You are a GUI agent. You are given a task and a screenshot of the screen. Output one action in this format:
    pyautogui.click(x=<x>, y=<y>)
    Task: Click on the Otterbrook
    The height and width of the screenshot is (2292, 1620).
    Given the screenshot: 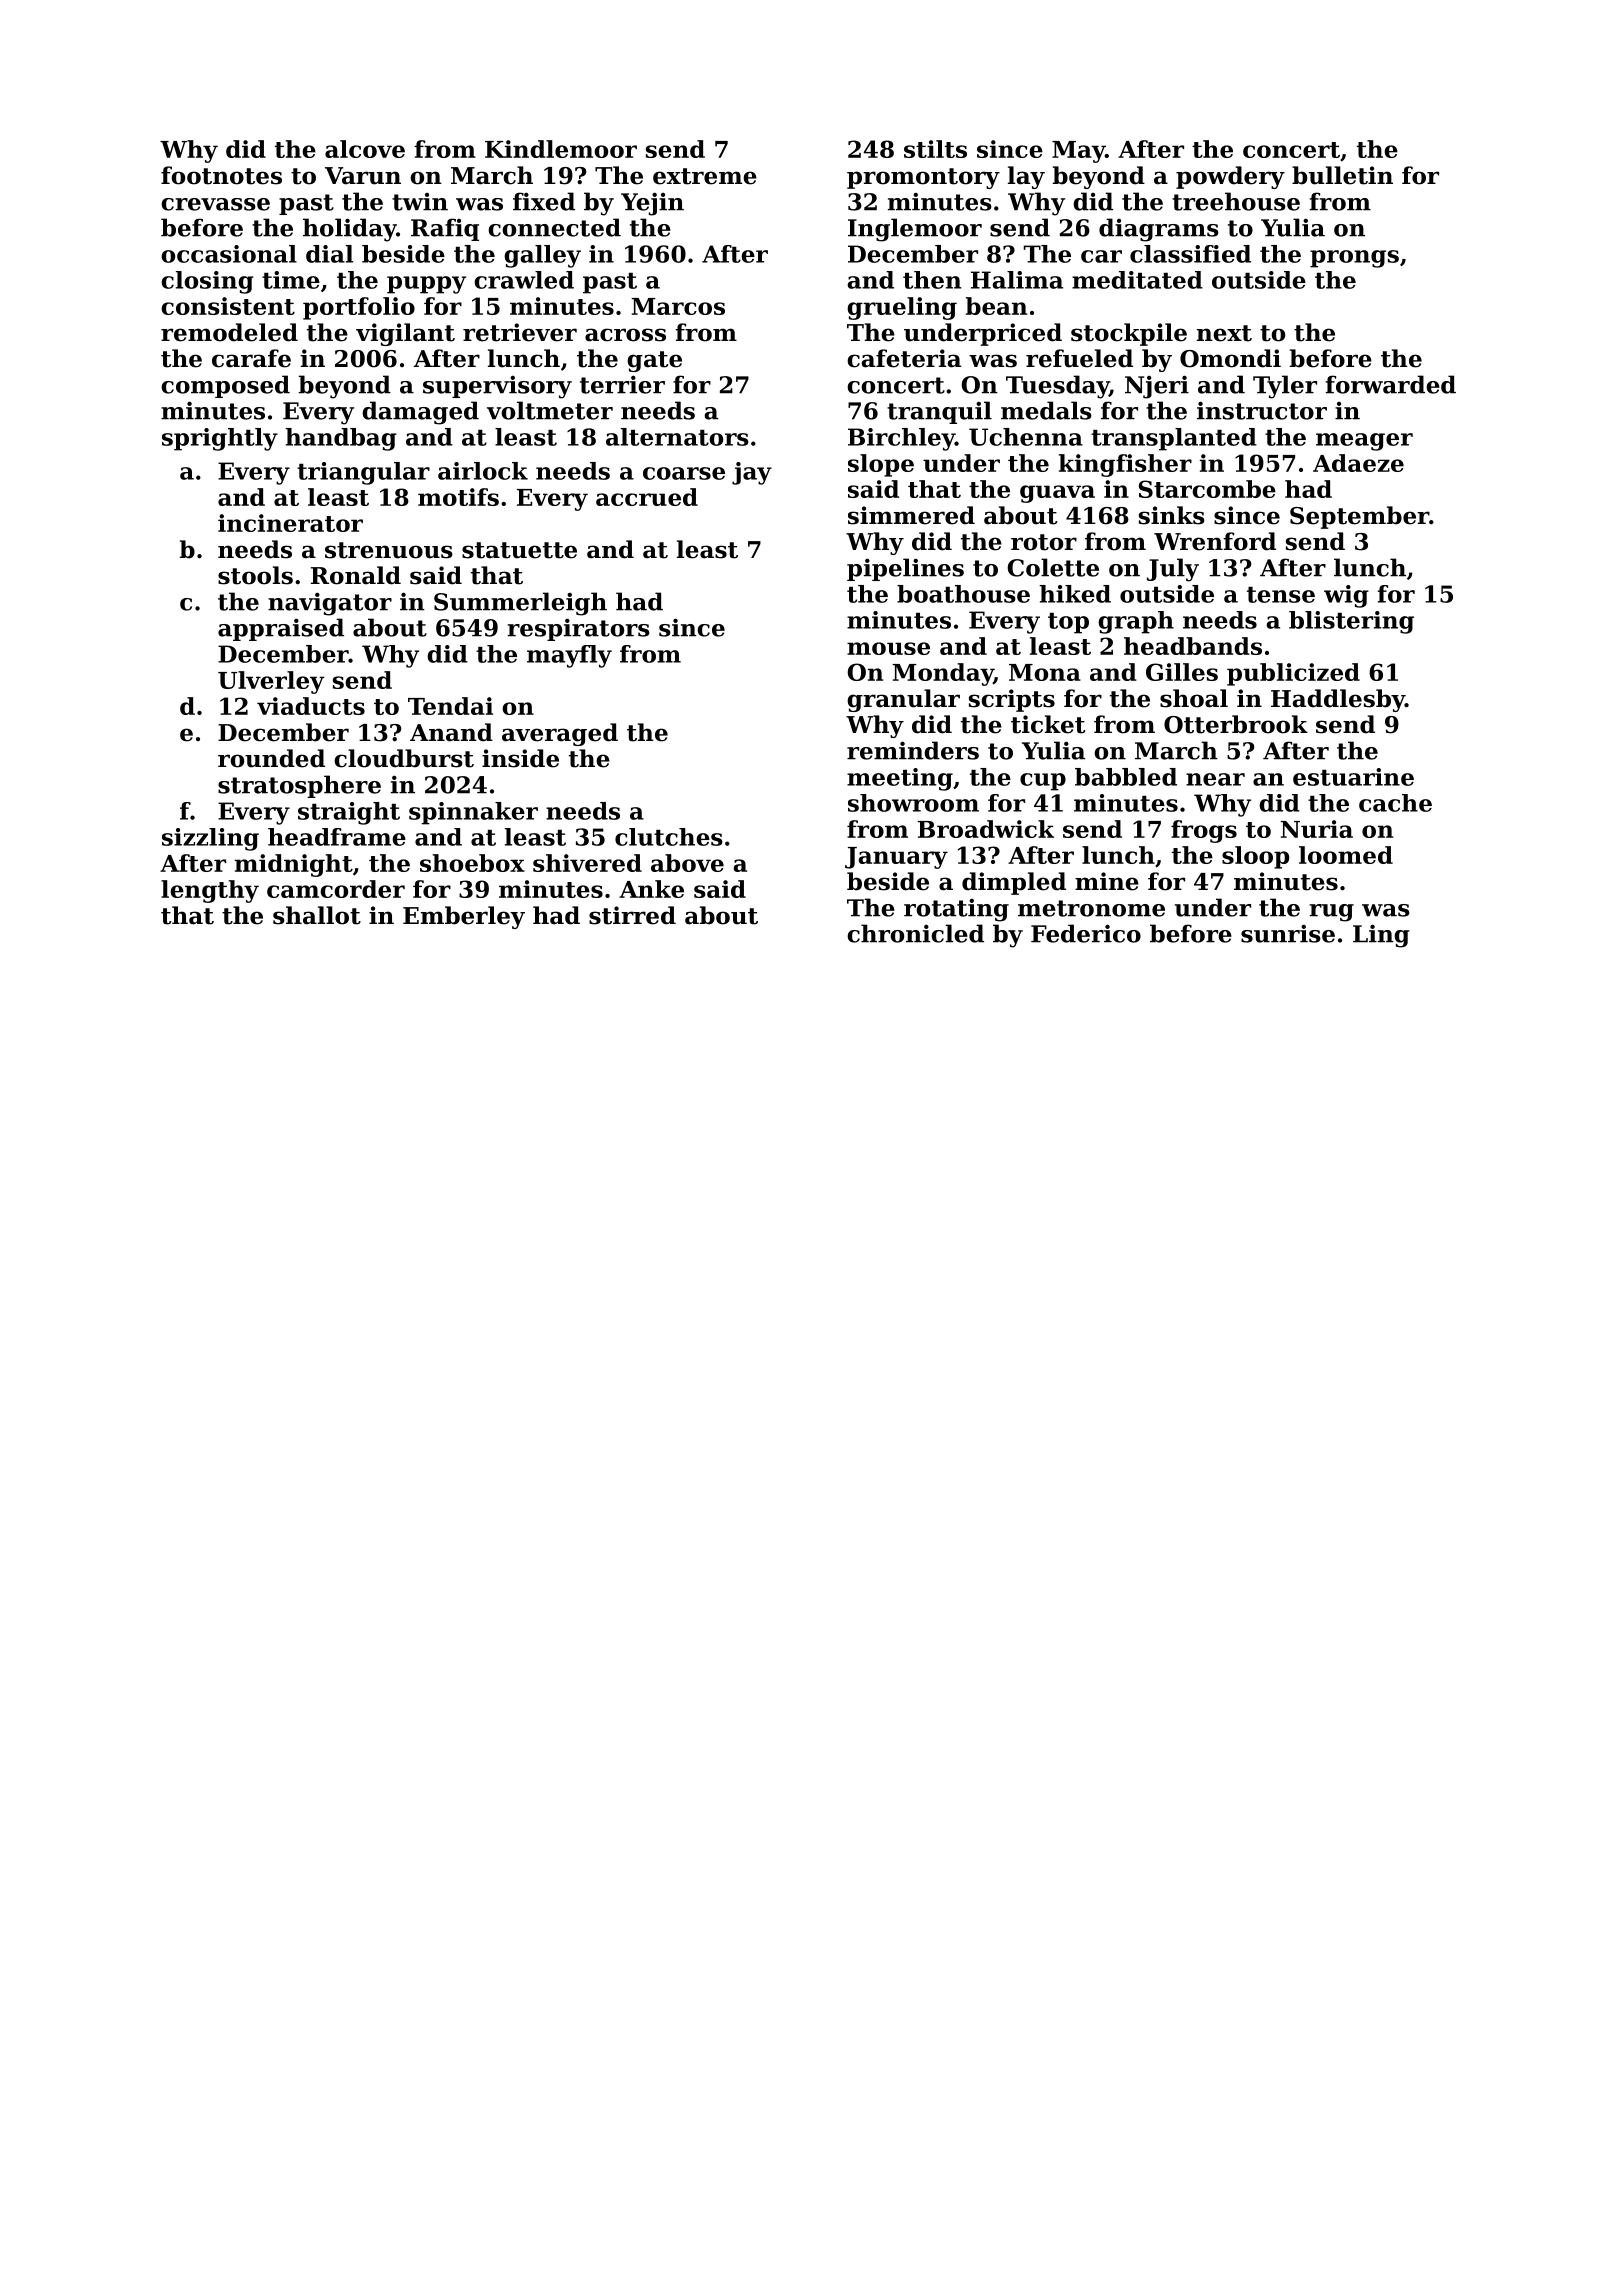 What is the action you would take?
    pyautogui.click(x=1236, y=724)
